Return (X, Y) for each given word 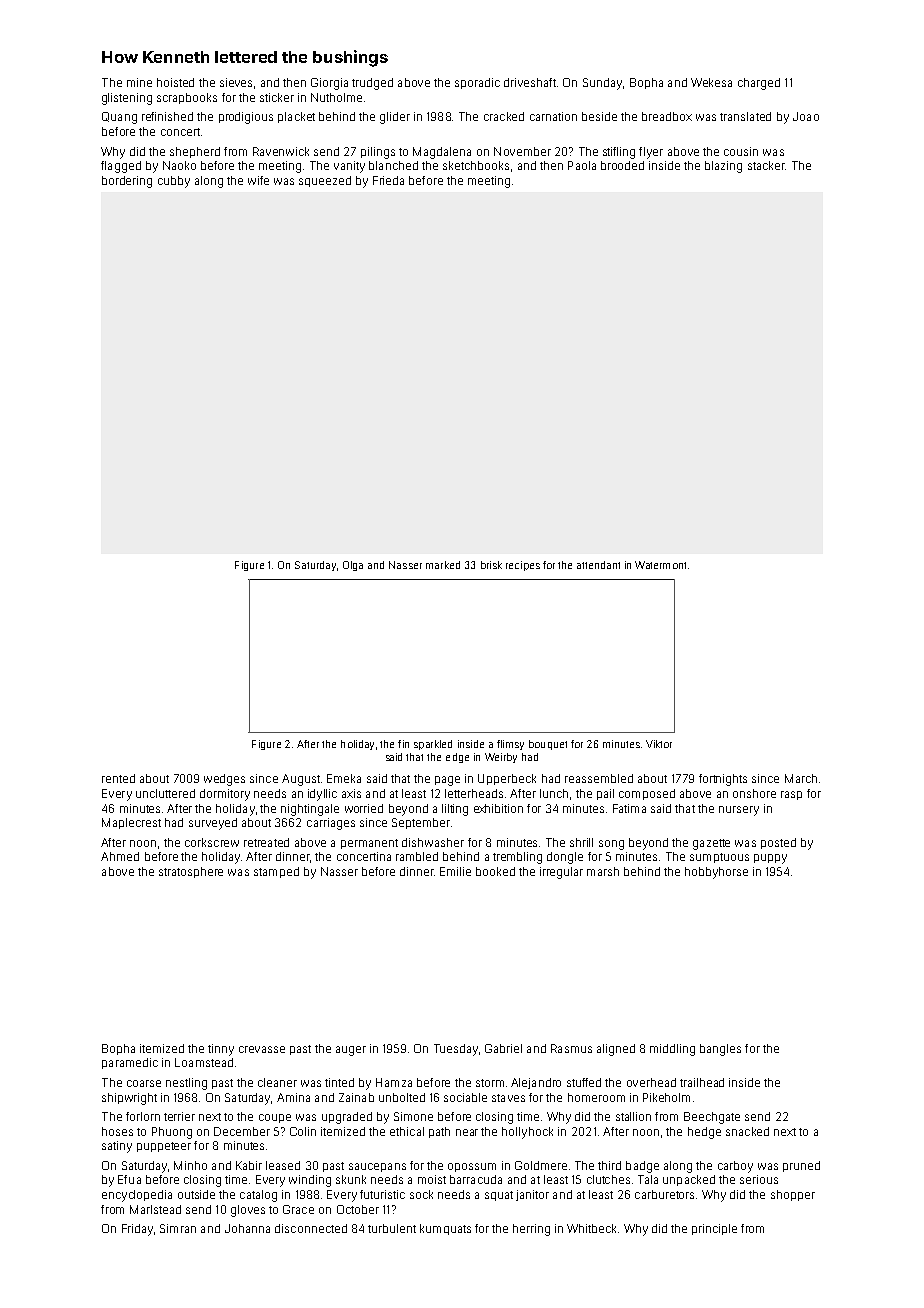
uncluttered (165, 793)
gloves (248, 1211)
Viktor (659, 744)
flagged (121, 167)
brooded (622, 165)
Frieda (388, 180)
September (421, 823)
